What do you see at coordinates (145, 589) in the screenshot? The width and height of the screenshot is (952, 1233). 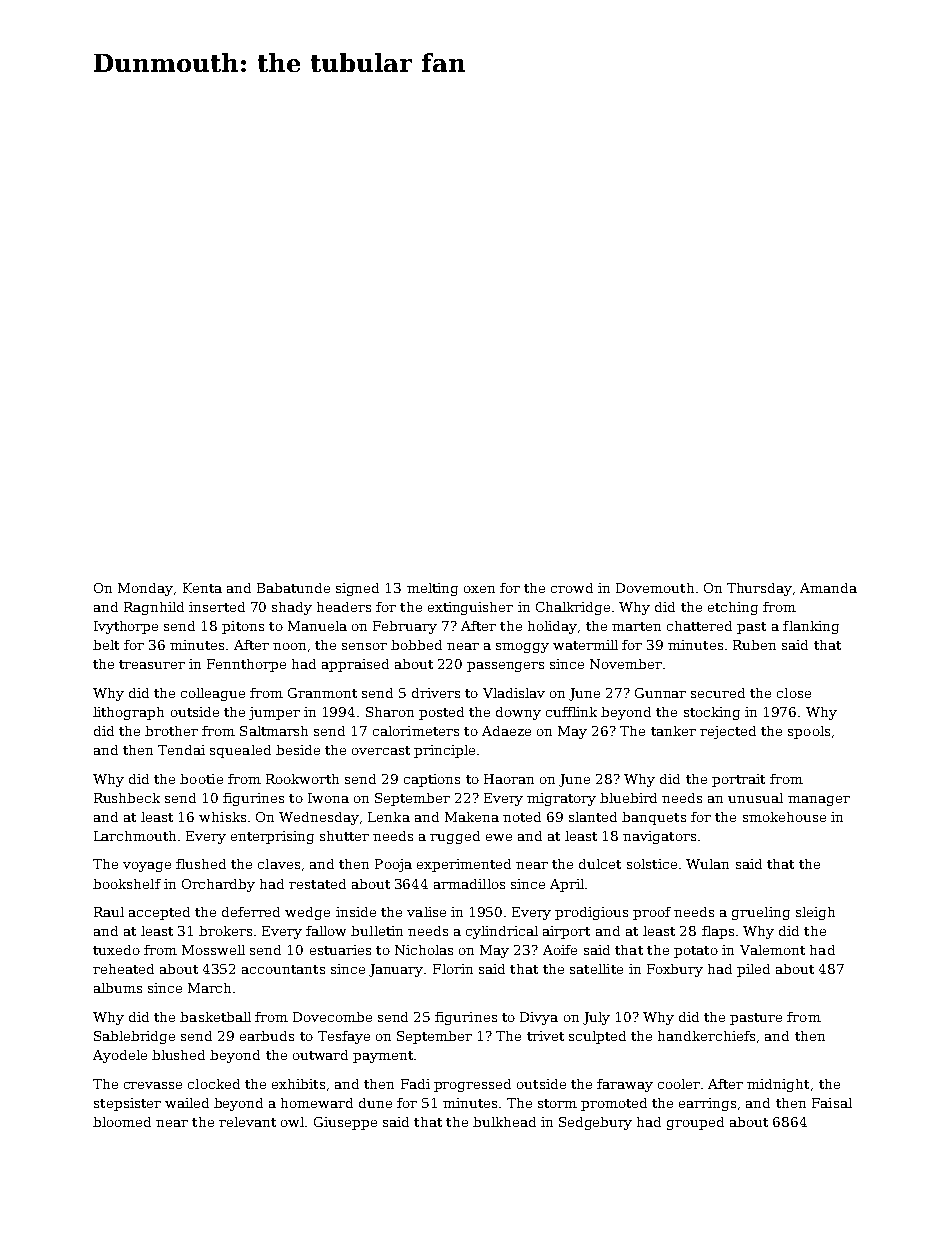 I see `Monday` at bounding box center [145, 589].
